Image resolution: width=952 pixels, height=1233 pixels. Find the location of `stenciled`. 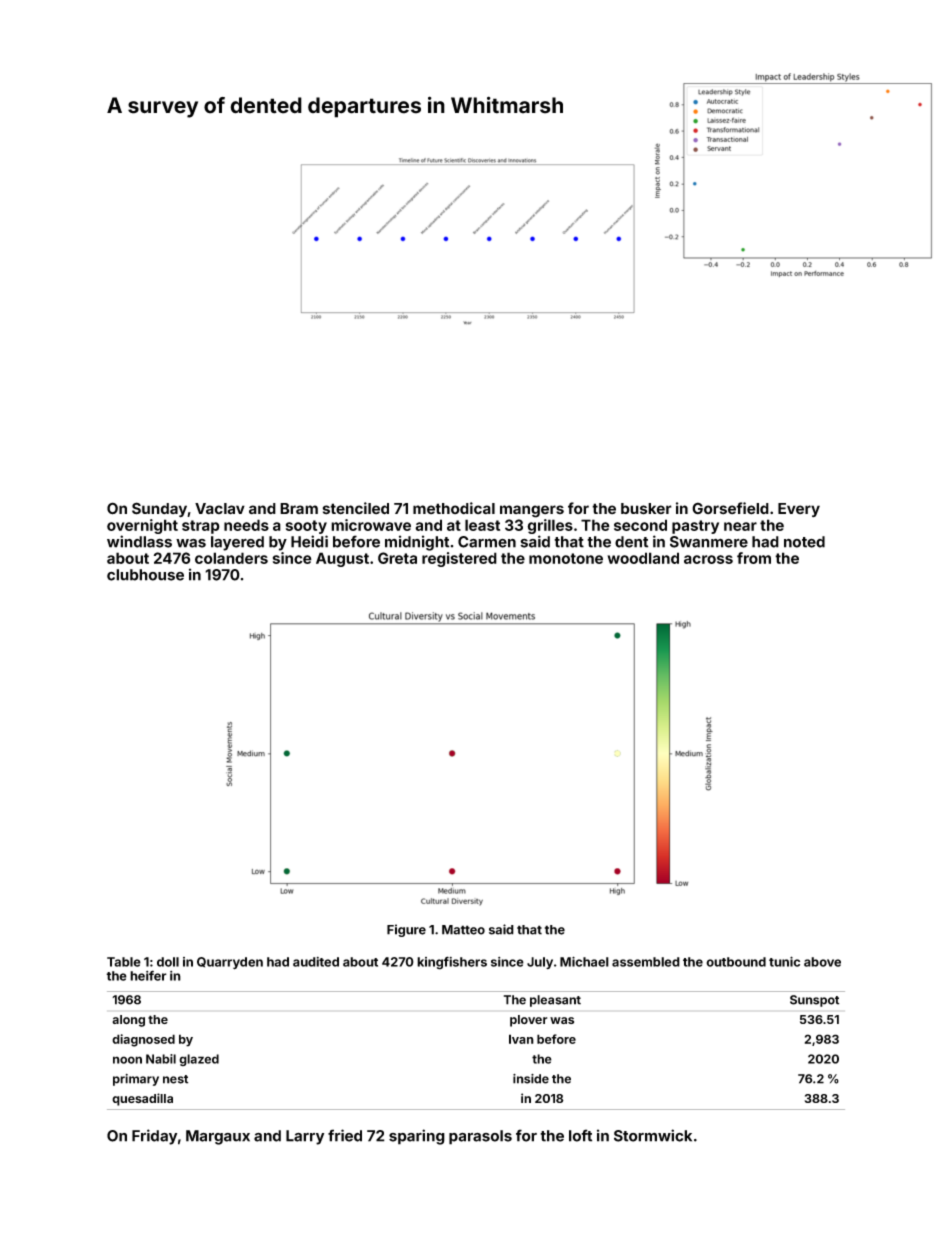

stenciled is located at coordinates (356, 508).
